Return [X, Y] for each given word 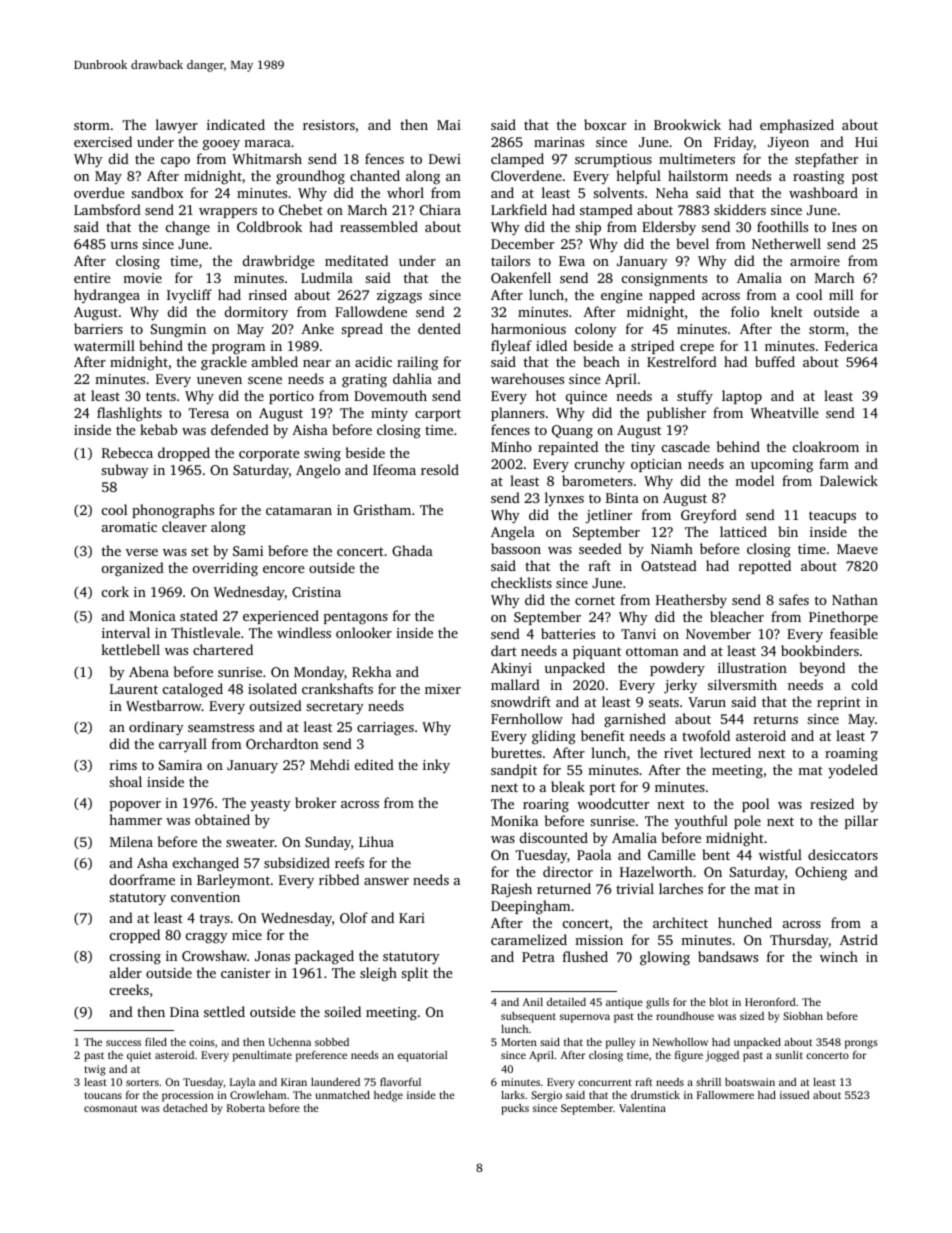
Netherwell [786, 243]
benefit [603, 735]
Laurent [134, 689]
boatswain [750, 1082]
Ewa [572, 261]
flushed [585, 956]
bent [716, 854]
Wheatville [785, 412]
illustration [752, 667]
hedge [388, 1096]
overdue [99, 192]
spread [362, 330]
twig [95, 1070]
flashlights [129, 414]
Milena [131, 841]
